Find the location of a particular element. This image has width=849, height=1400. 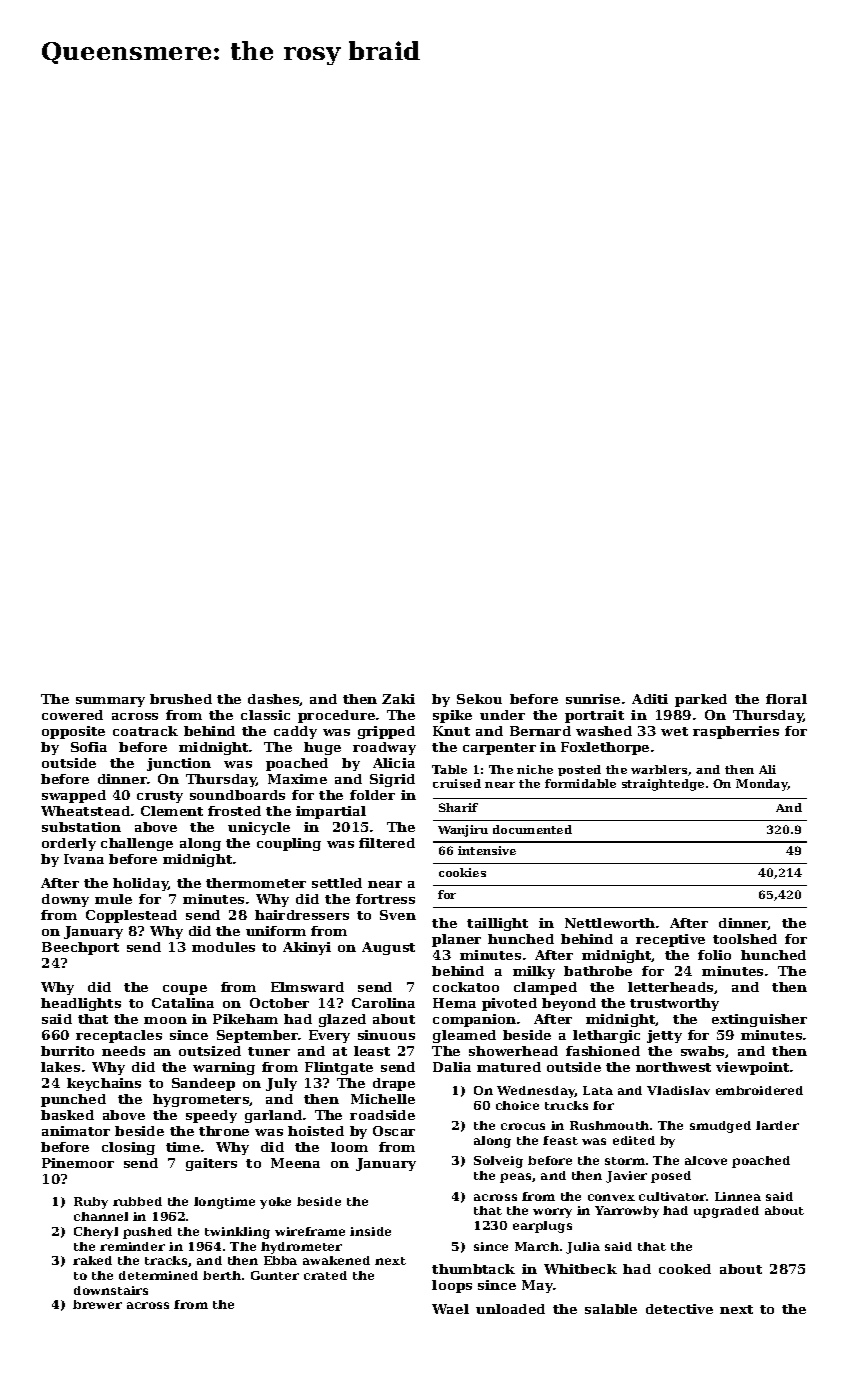

impartial is located at coordinates (331, 812).
